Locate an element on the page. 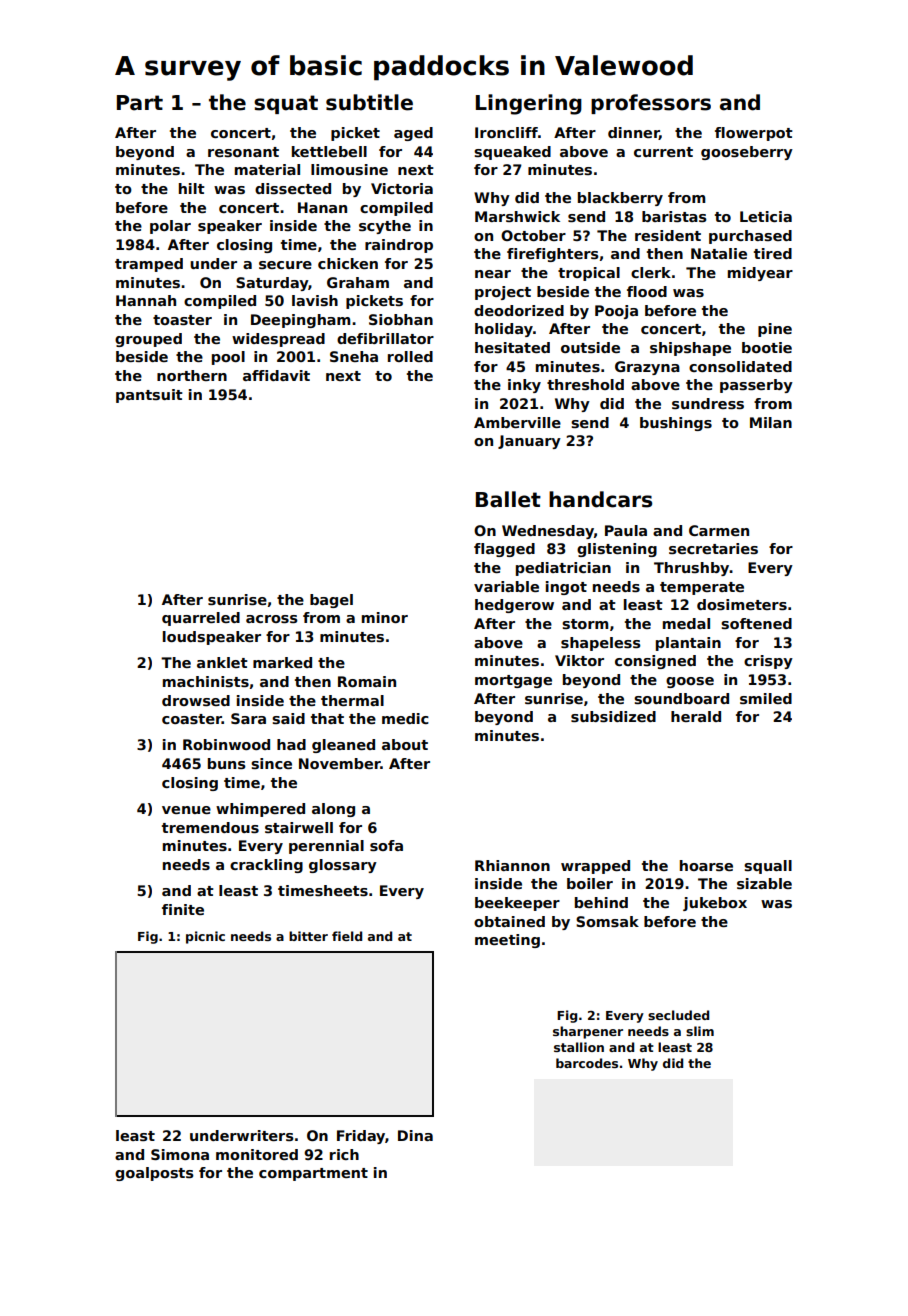 Image resolution: width=908 pixels, height=1316 pixels. affidavit is located at coordinates (276, 375).
